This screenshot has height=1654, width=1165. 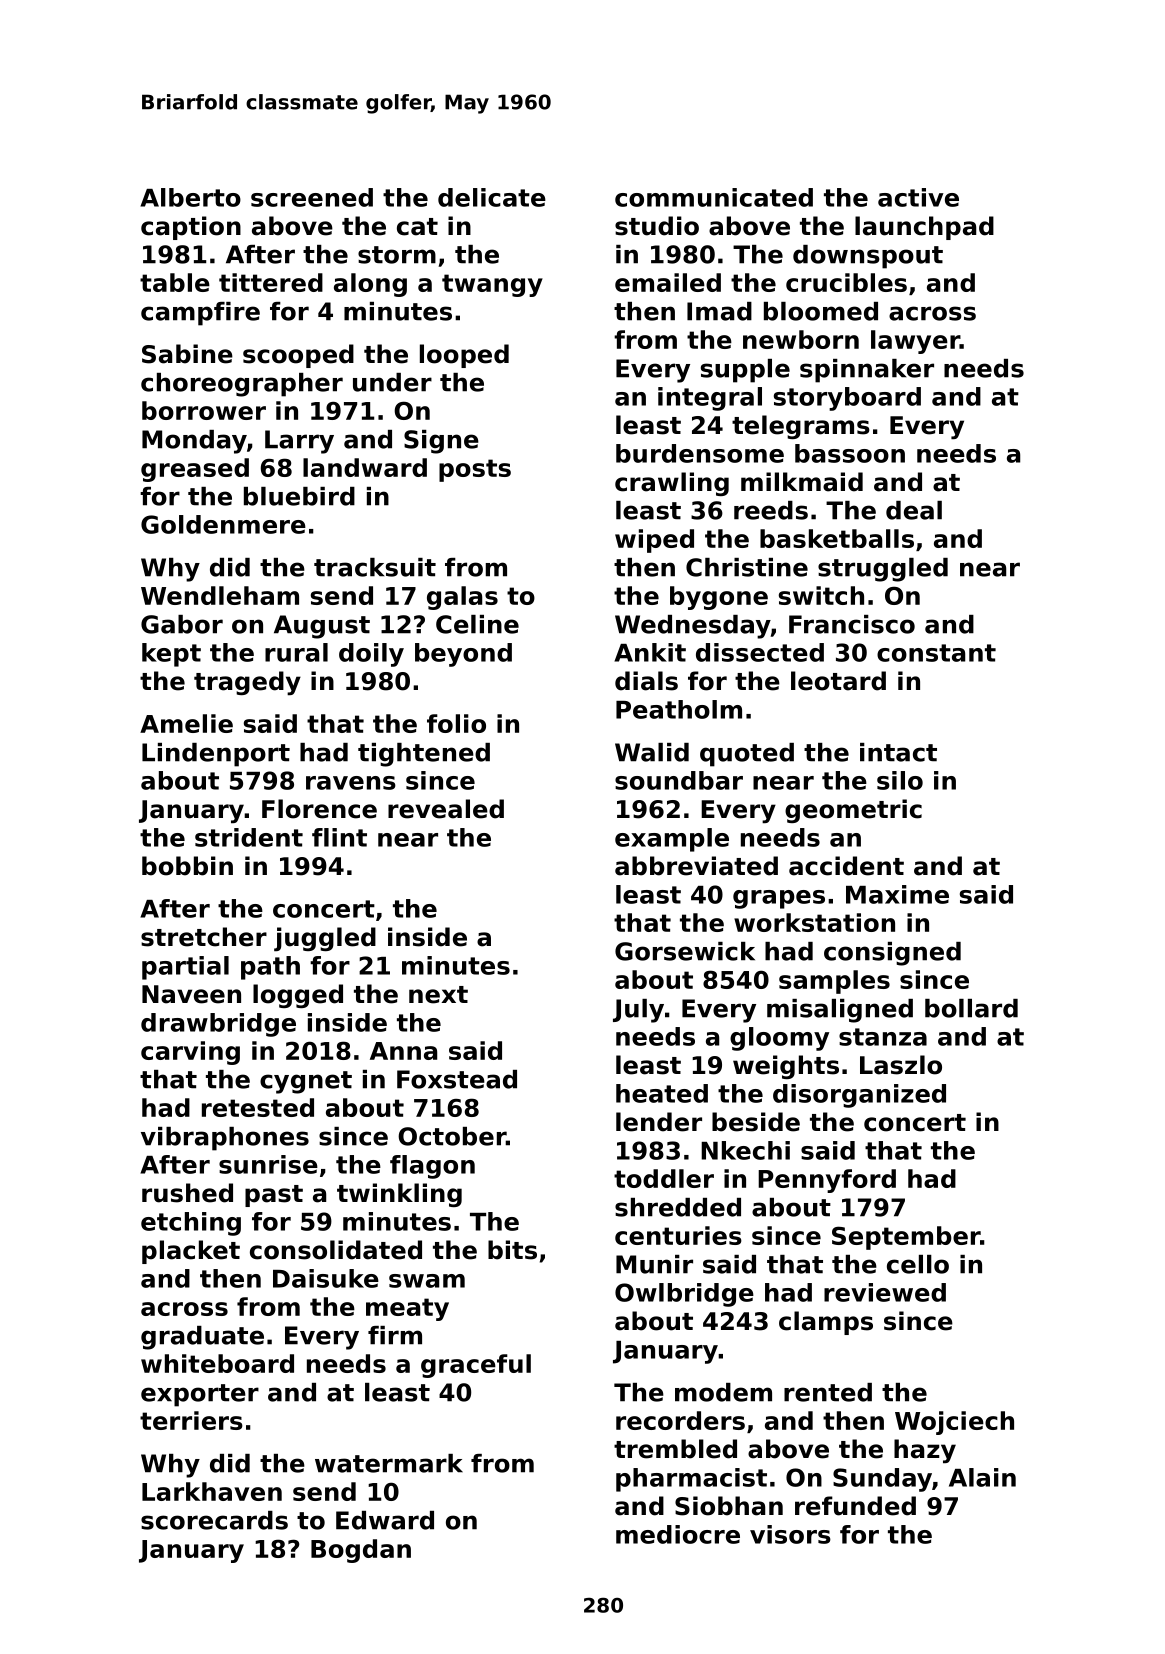 I want to click on cello, so click(x=918, y=1264).
